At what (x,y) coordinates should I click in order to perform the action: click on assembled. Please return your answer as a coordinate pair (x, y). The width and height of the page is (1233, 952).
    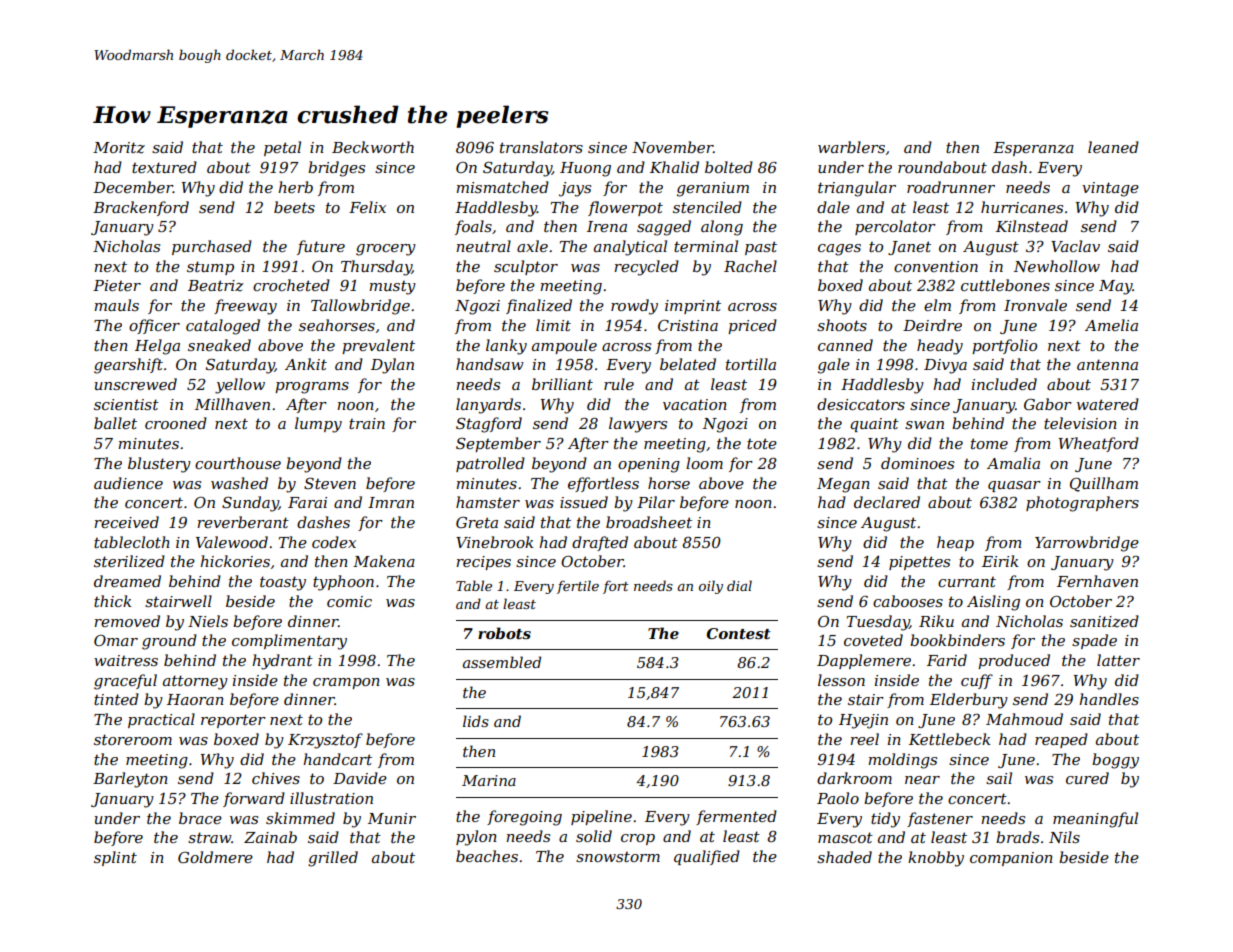
    Looking at the image, I should click on (502, 662).
